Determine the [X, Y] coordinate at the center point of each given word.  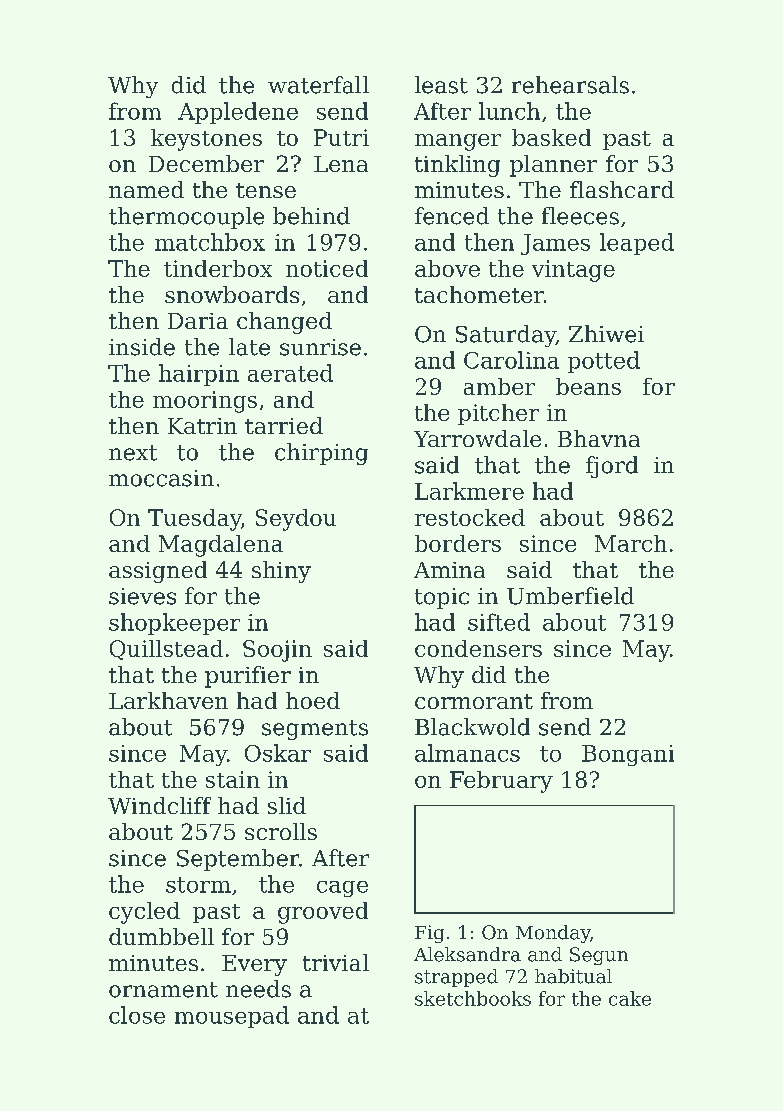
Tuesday [194, 520]
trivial [336, 962]
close [137, 1015]
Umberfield [570, 596]
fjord [612, 467]
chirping [321, 454]
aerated [290, 373]
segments [315, 730]
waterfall [318, 85]
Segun [599, 956]
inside [142, 347]
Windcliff [159, 805]
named [146, 189]
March [631, 543]
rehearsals [570, 85]
